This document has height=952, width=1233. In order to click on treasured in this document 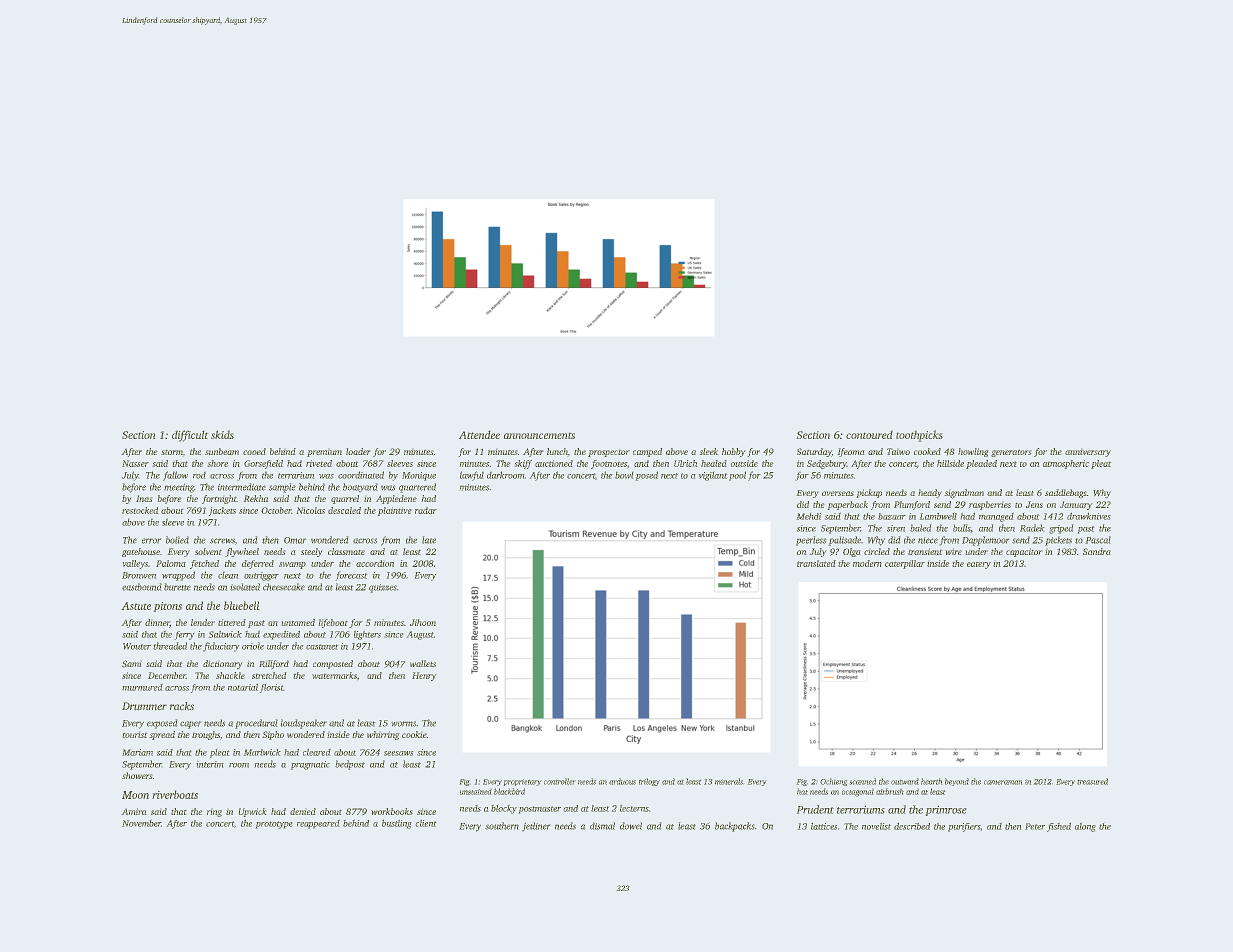, I will do `click(1092, 781)`.
